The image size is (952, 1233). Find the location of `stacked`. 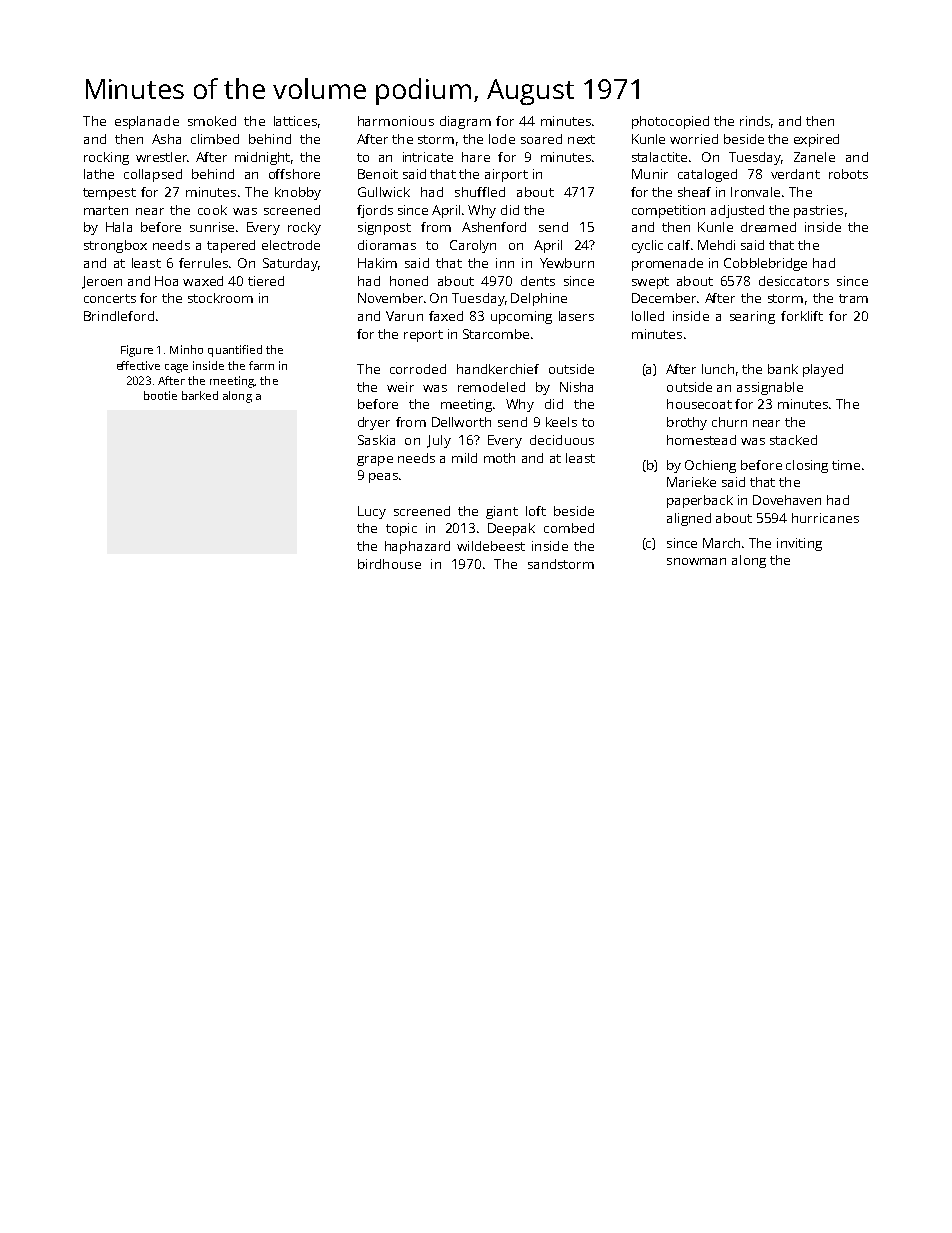

stacked is located at coordinates (793, 440).
